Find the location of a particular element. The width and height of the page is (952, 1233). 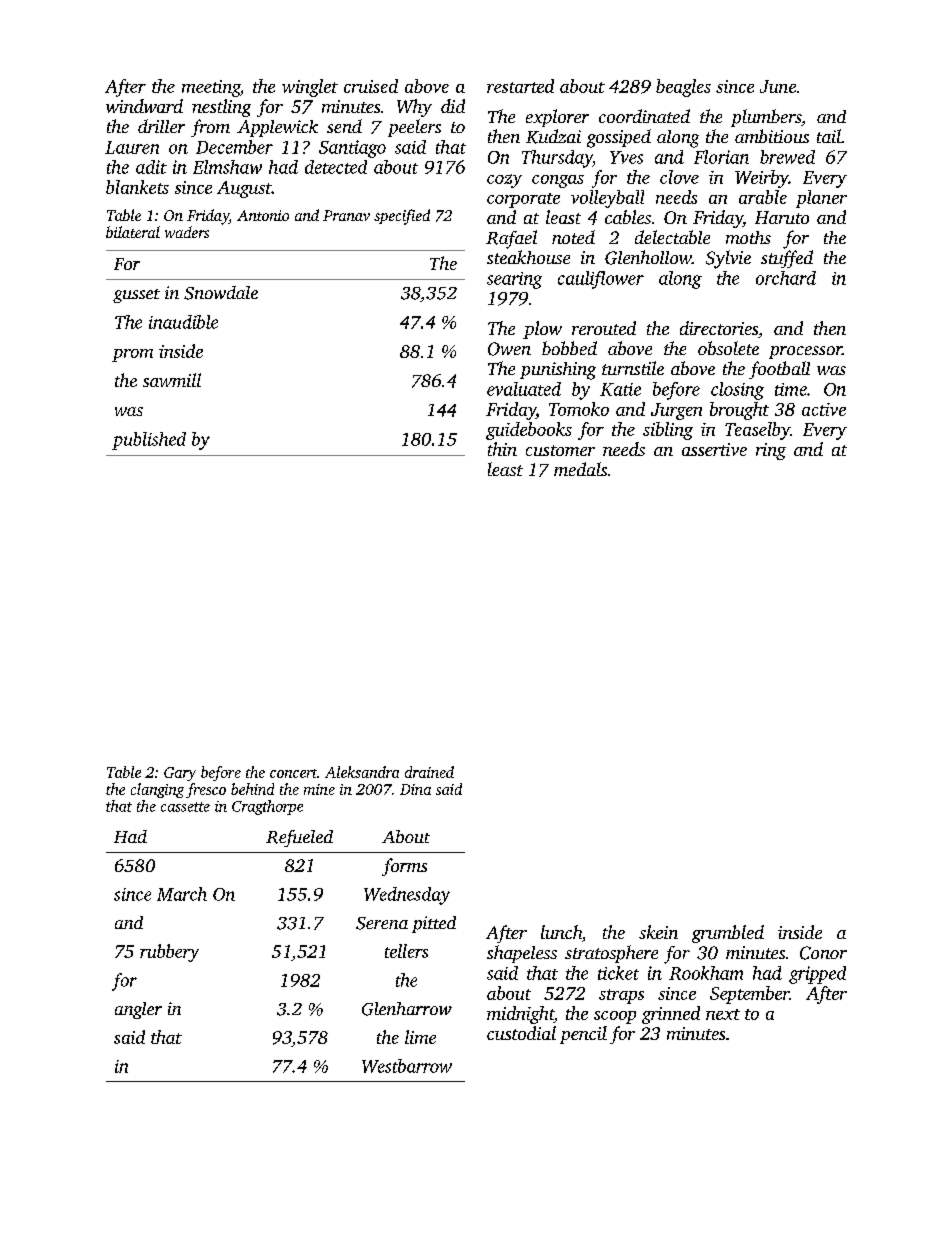

windward is located at coordinates (144, 106).
